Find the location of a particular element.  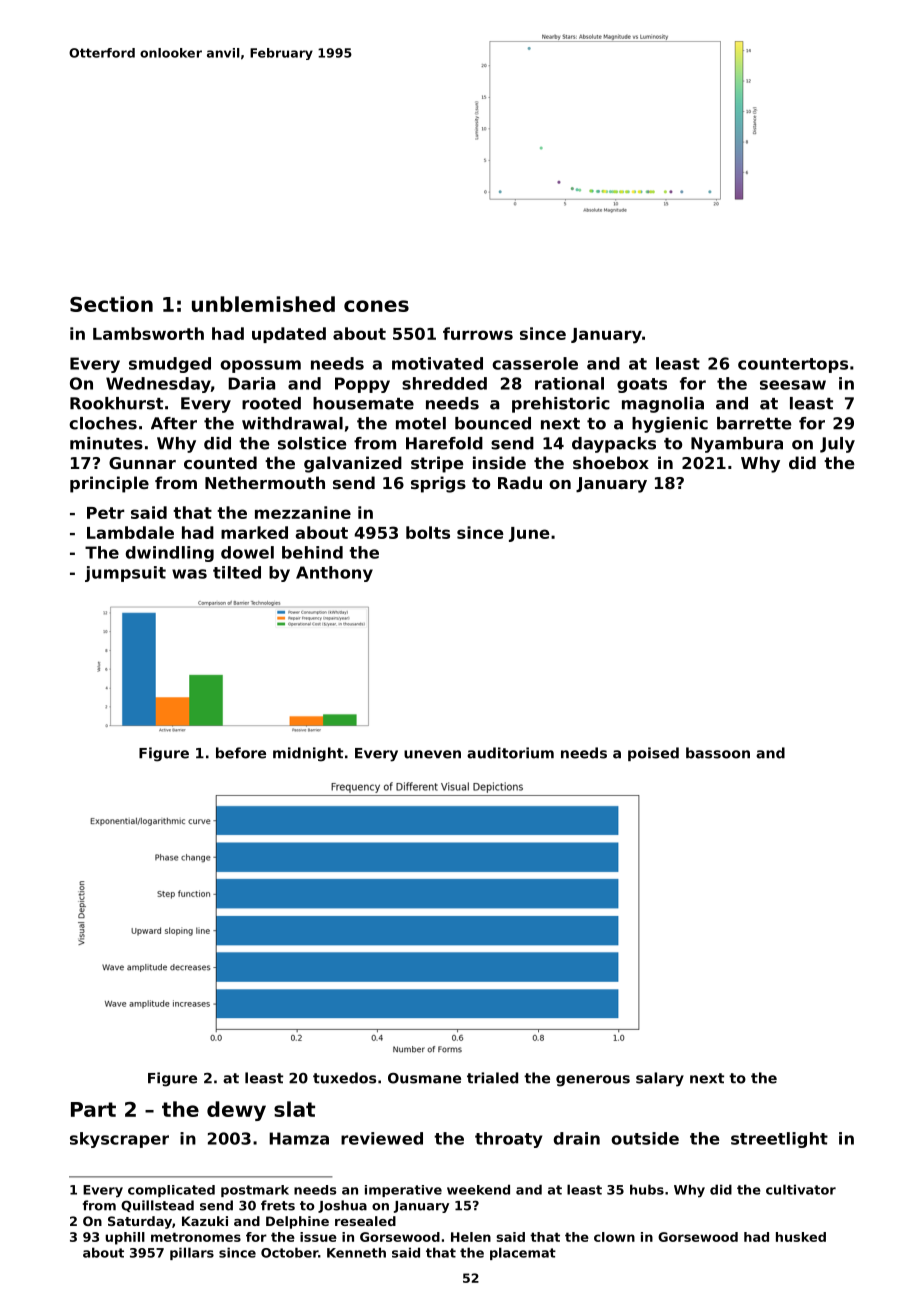

bassoon is located at coordinates (718, 753).
